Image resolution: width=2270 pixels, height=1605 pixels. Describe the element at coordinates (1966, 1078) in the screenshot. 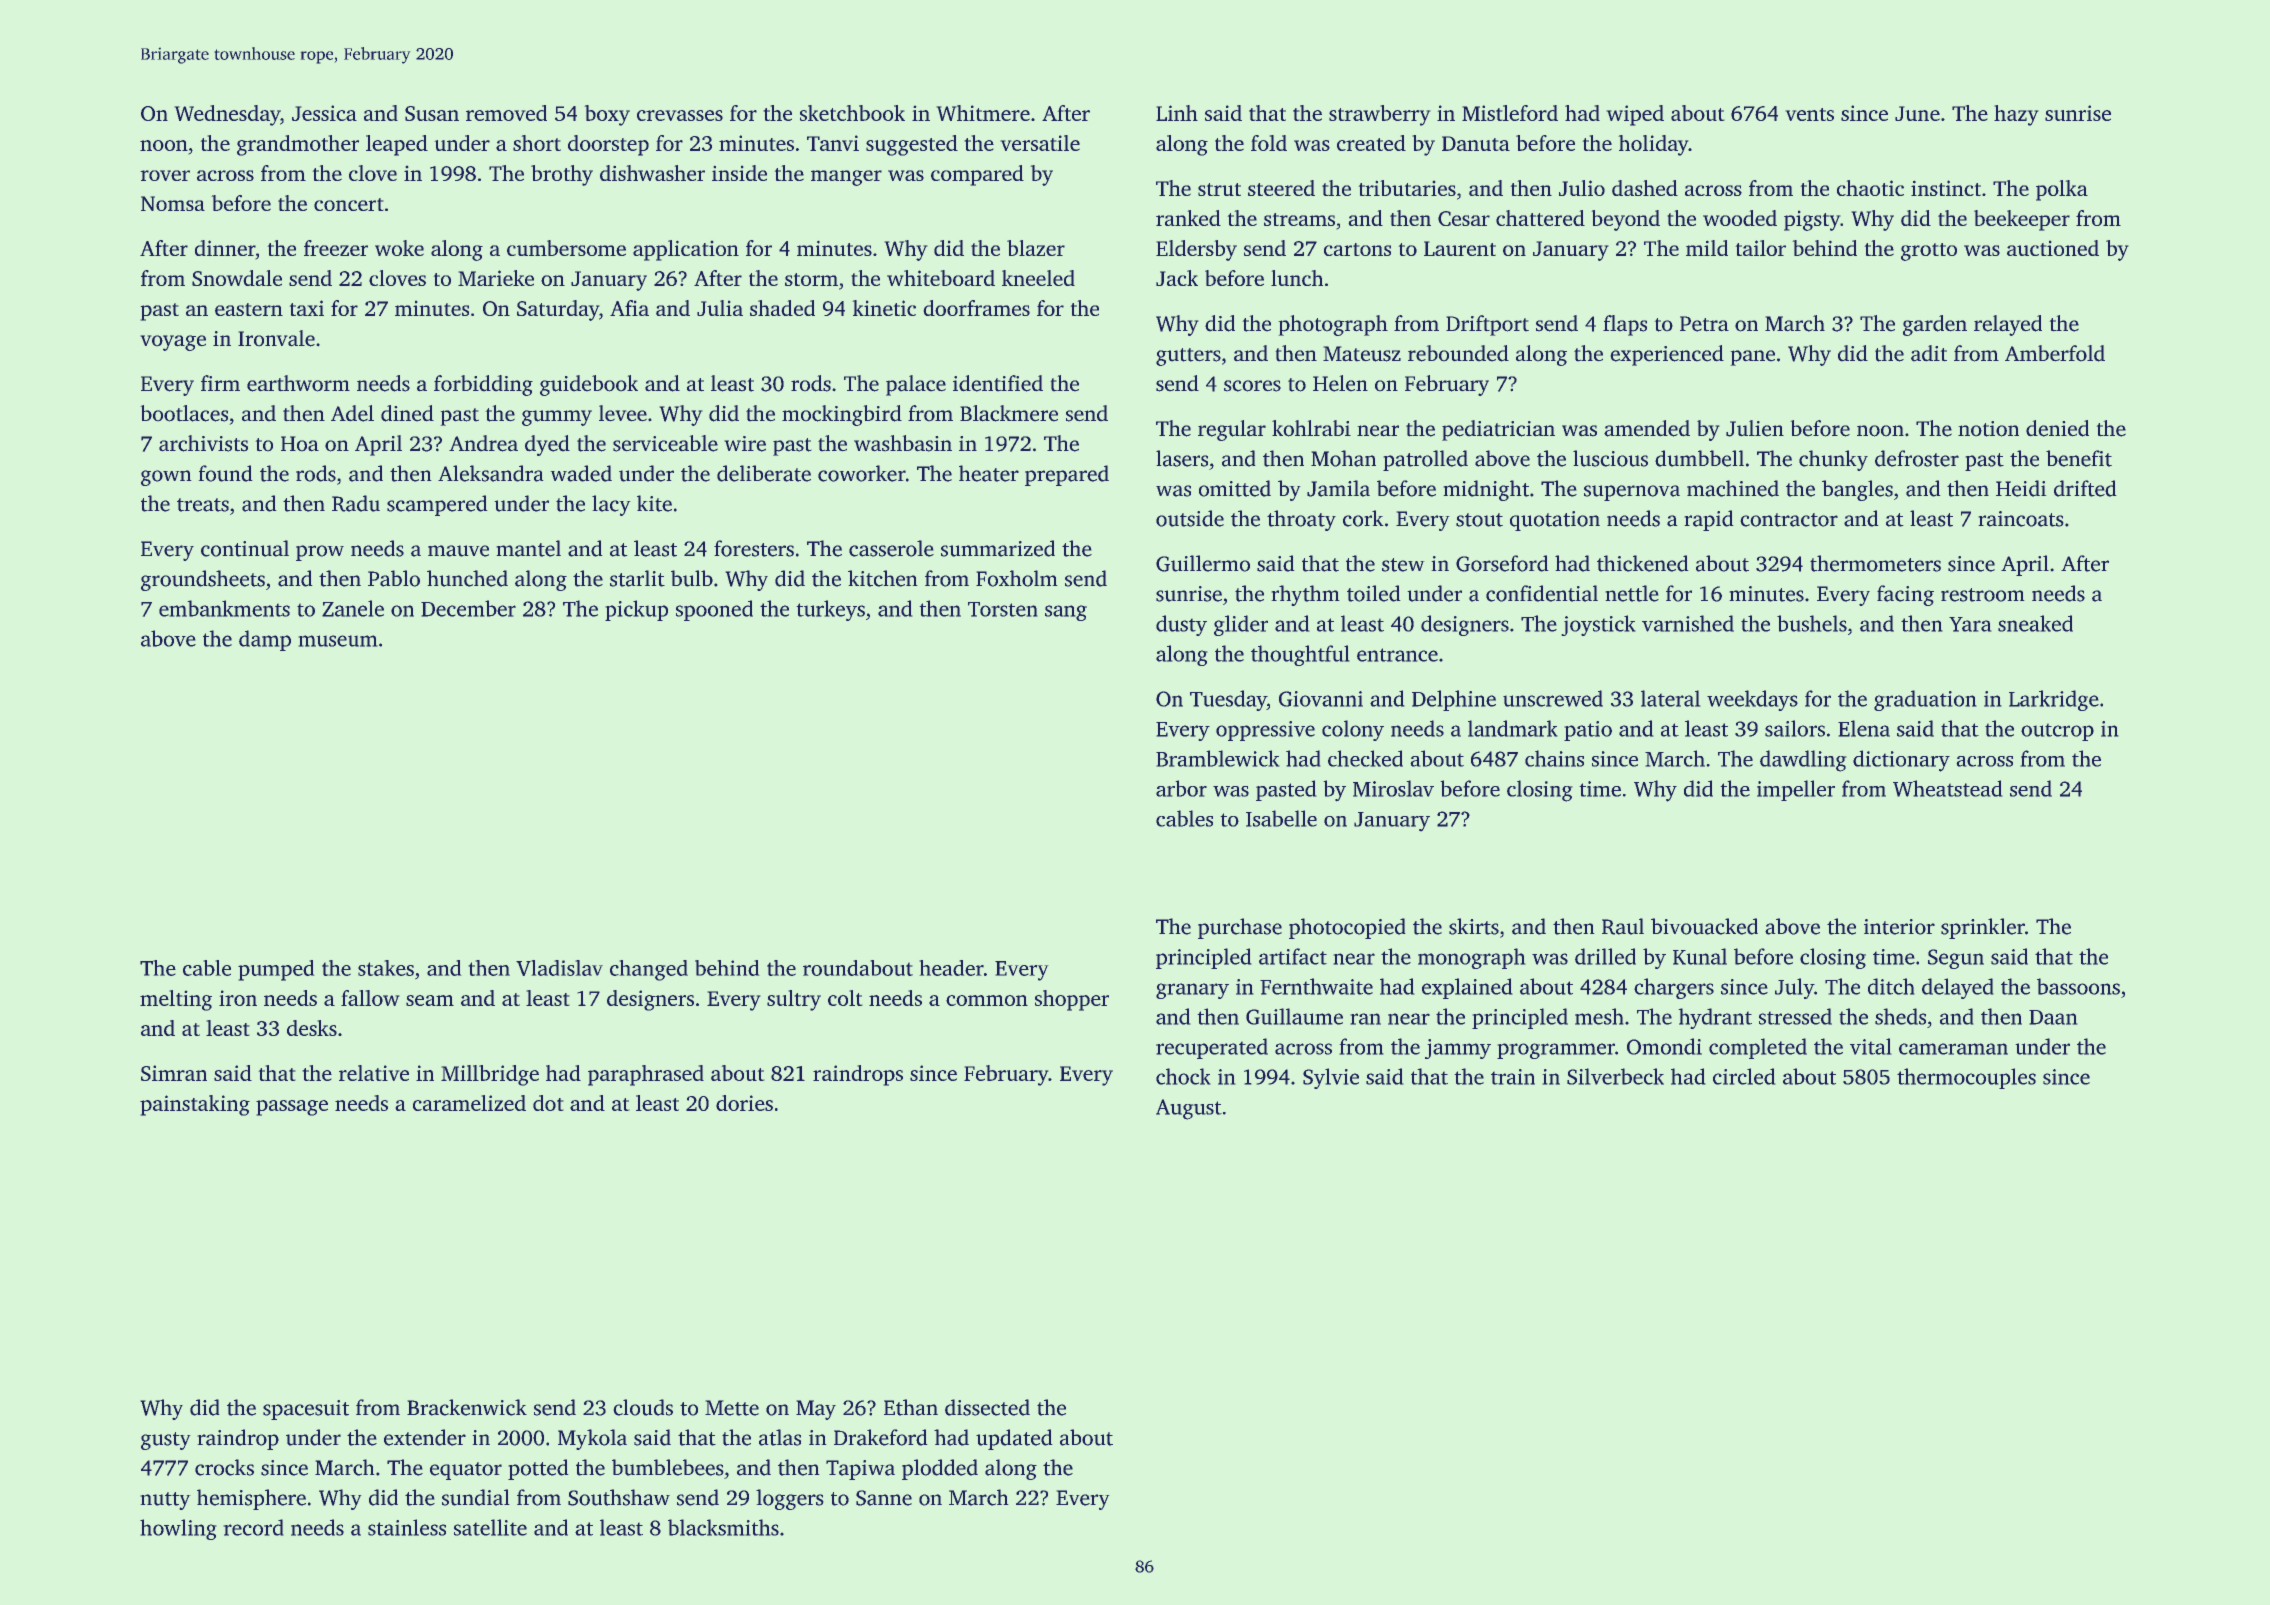

I see `thermocouples` at that location.
